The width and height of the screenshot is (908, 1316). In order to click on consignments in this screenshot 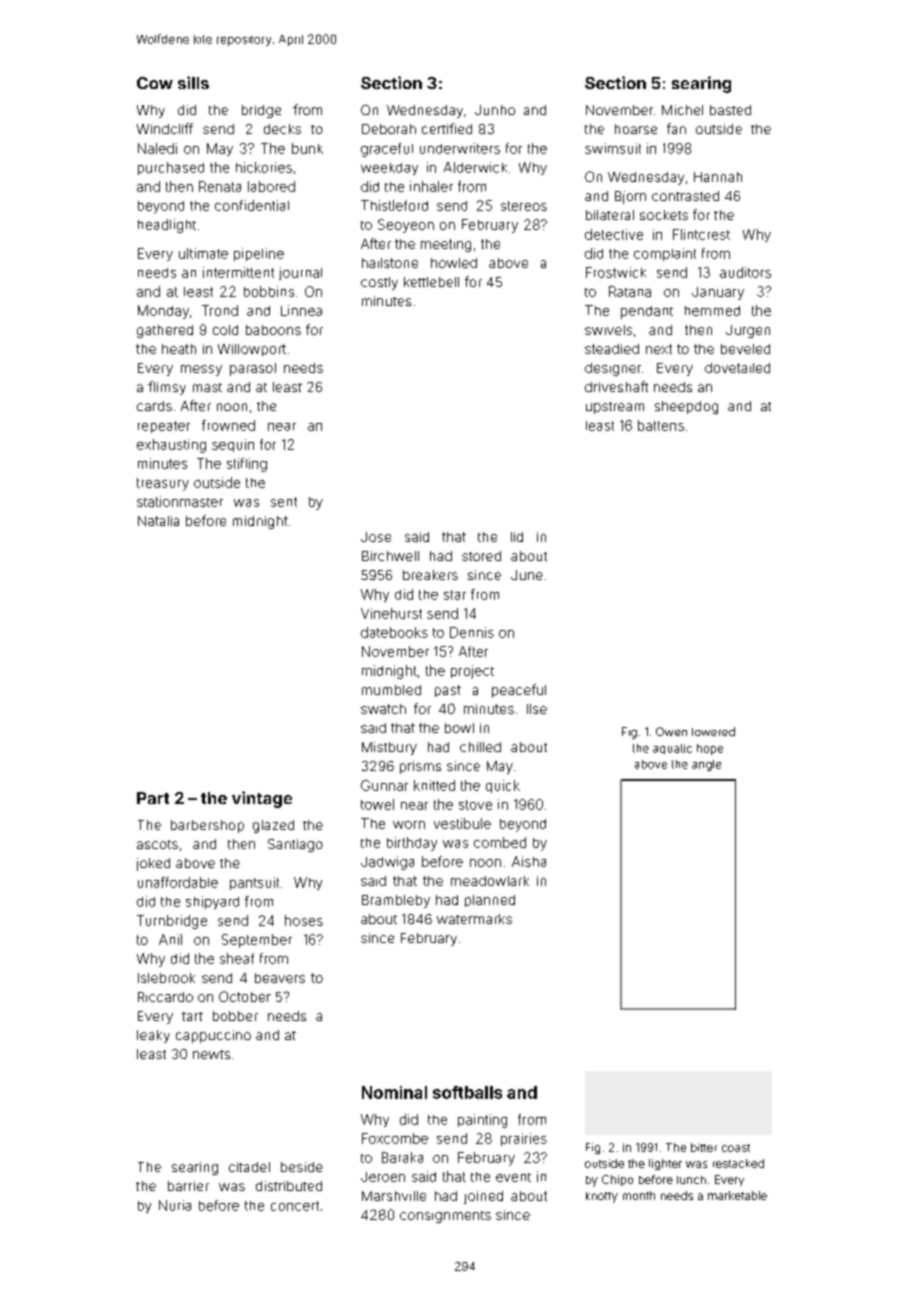, I will do `click(445, 1217)`.
